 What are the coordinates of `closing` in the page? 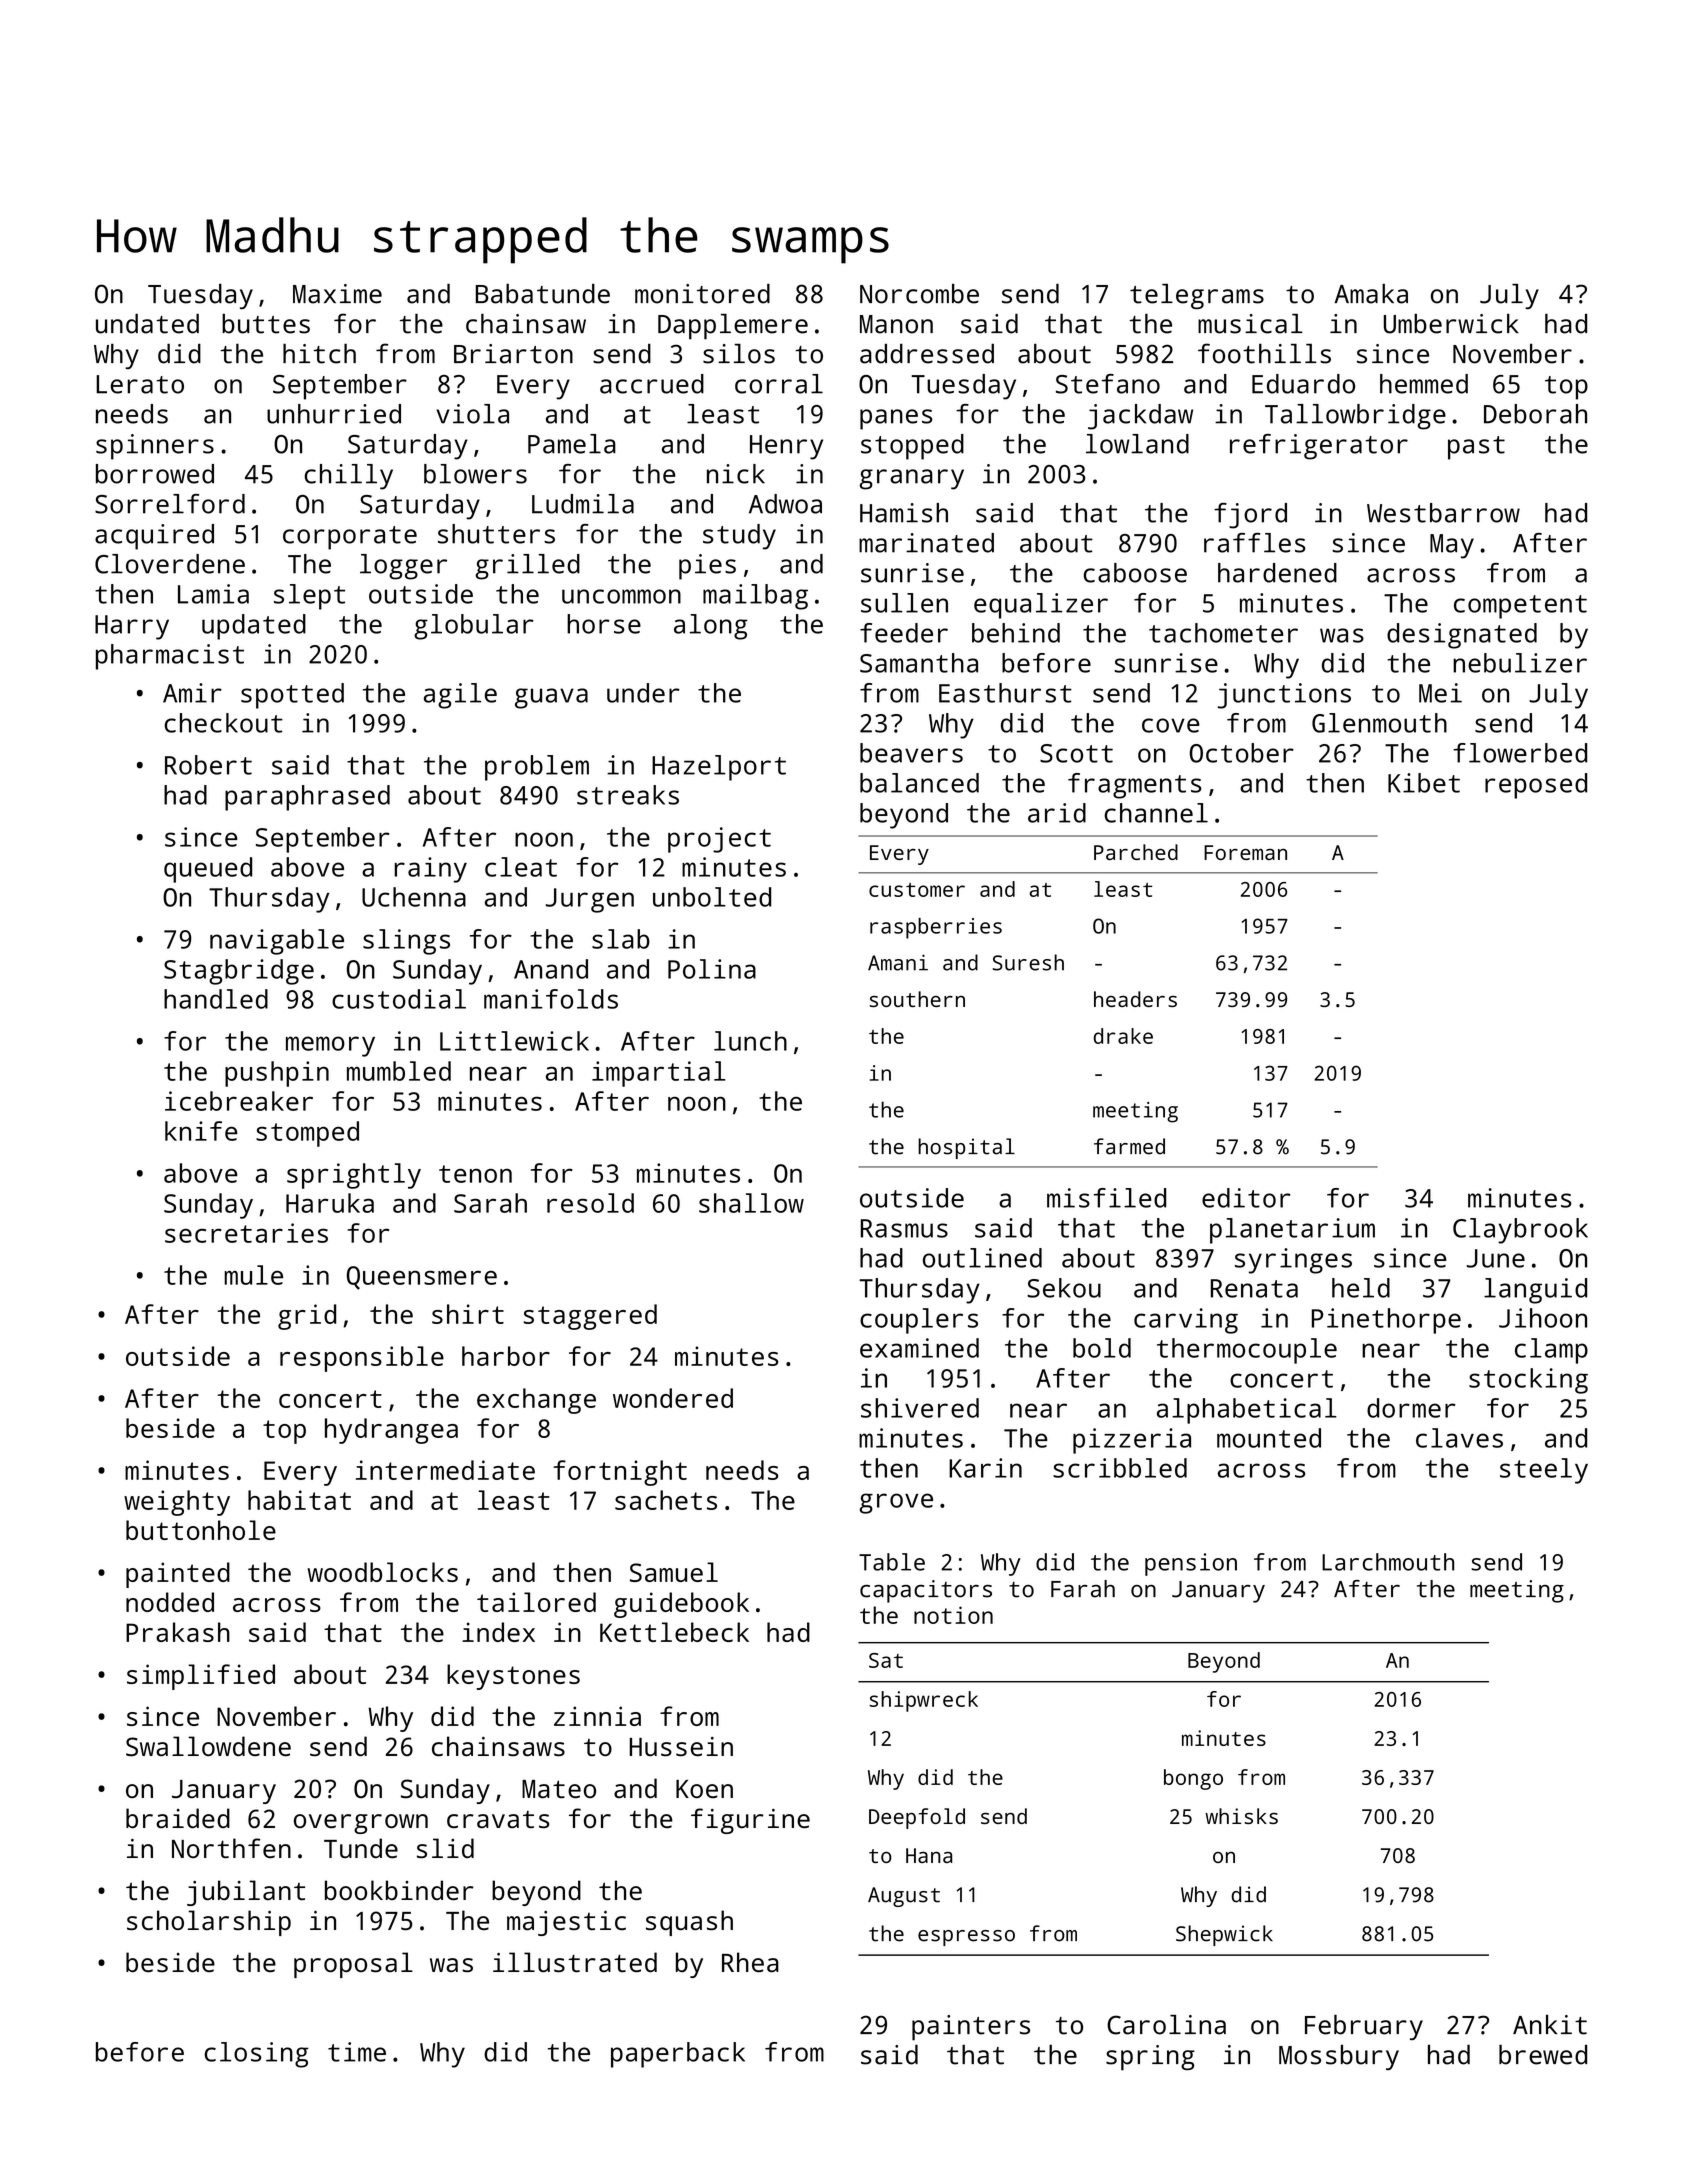 It's located at (256, 2055).
